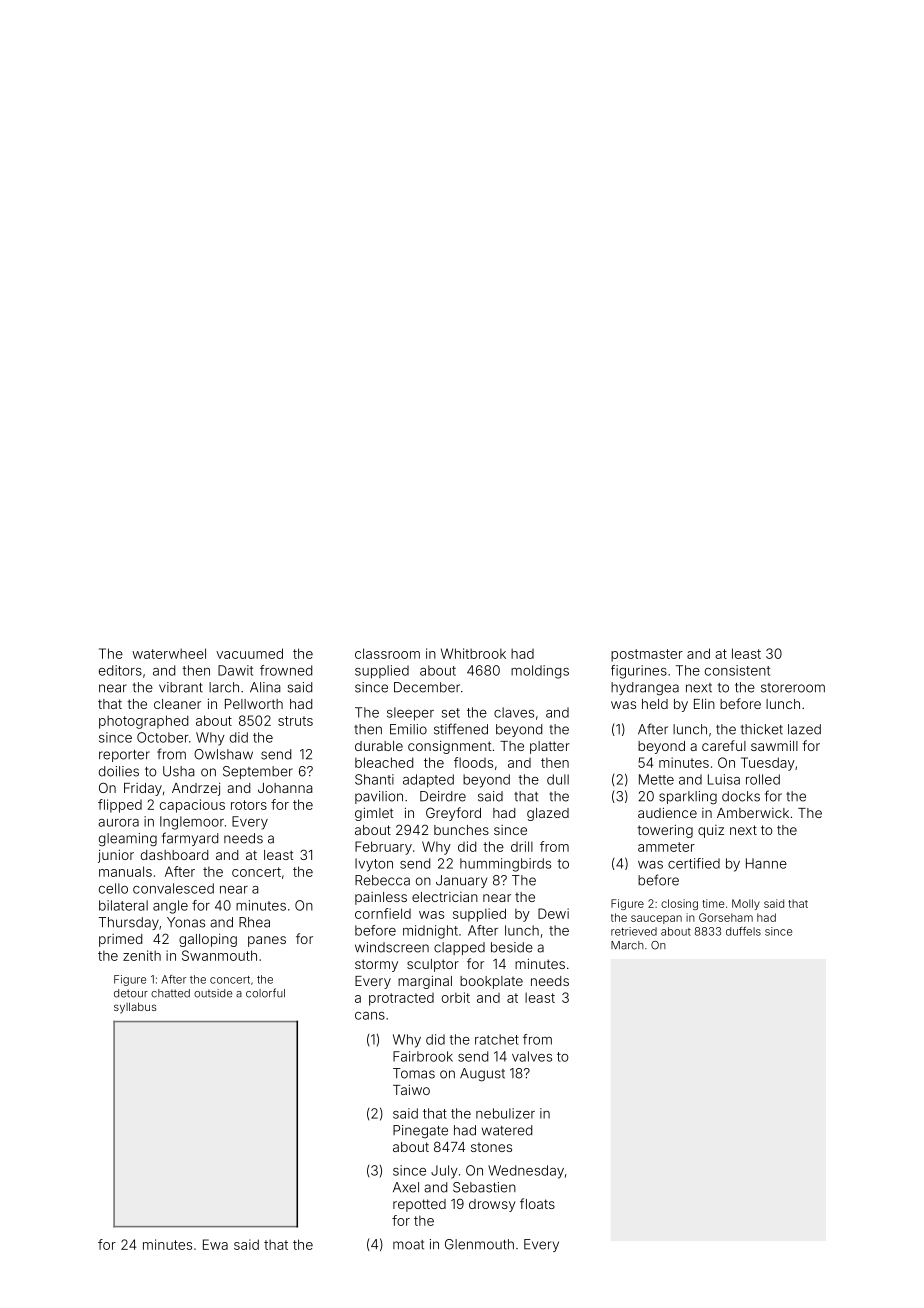 This screenshot has height=1308, width=924. Describe the element at coordinates (793, 688) in the screenshot. I see `storeroom` at that location.
